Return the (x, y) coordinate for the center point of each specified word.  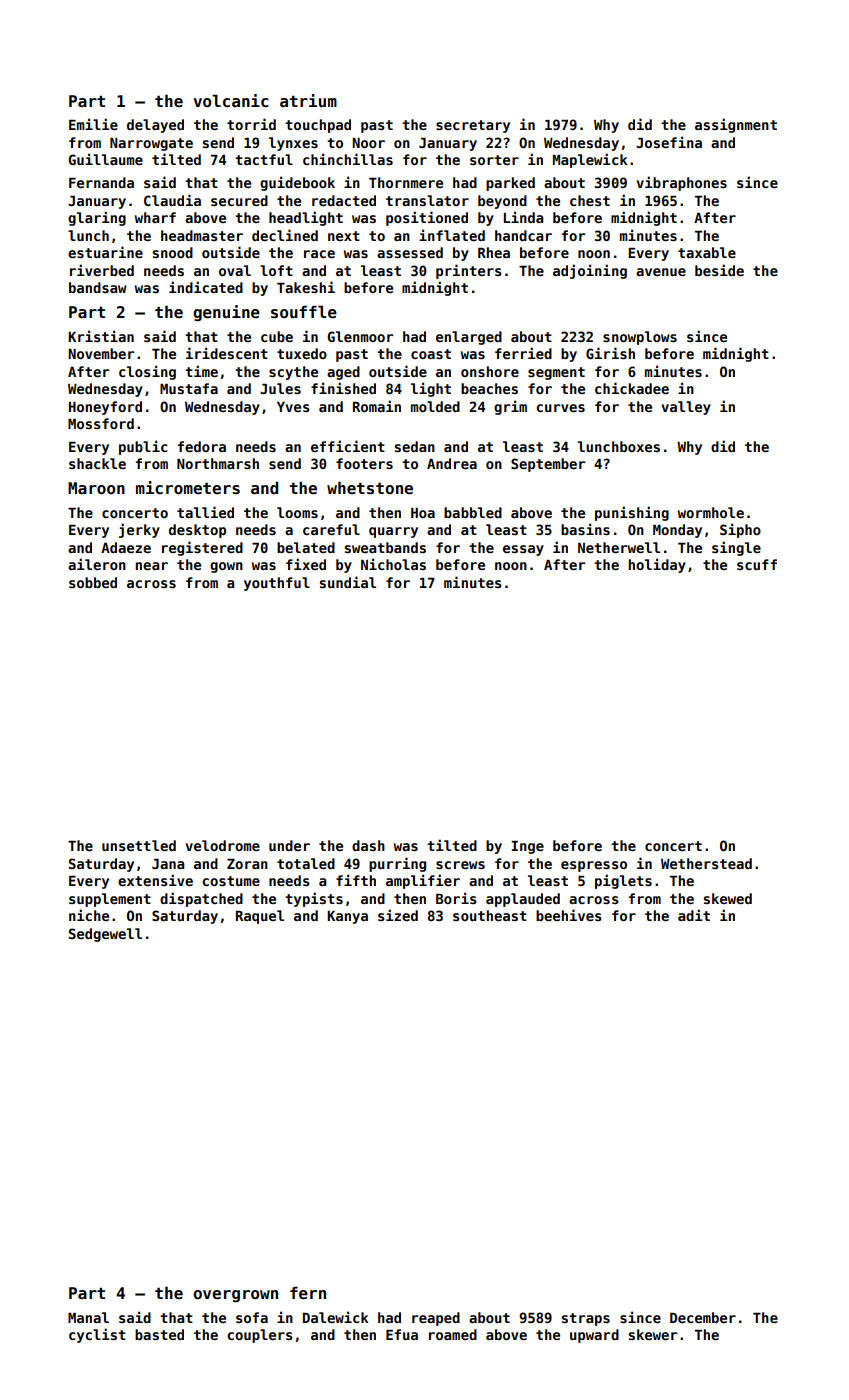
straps (586, 1319)
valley (686, 408)
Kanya (347, 917)
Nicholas (393, 564)
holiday (657, 565)
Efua (402, 1334)
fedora (202, 446)
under (289, 845)
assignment (736, 125)
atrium (308, 100)
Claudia (172, 200)
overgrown (235, 1296)
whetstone (370, 488)
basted (159, 1334)
